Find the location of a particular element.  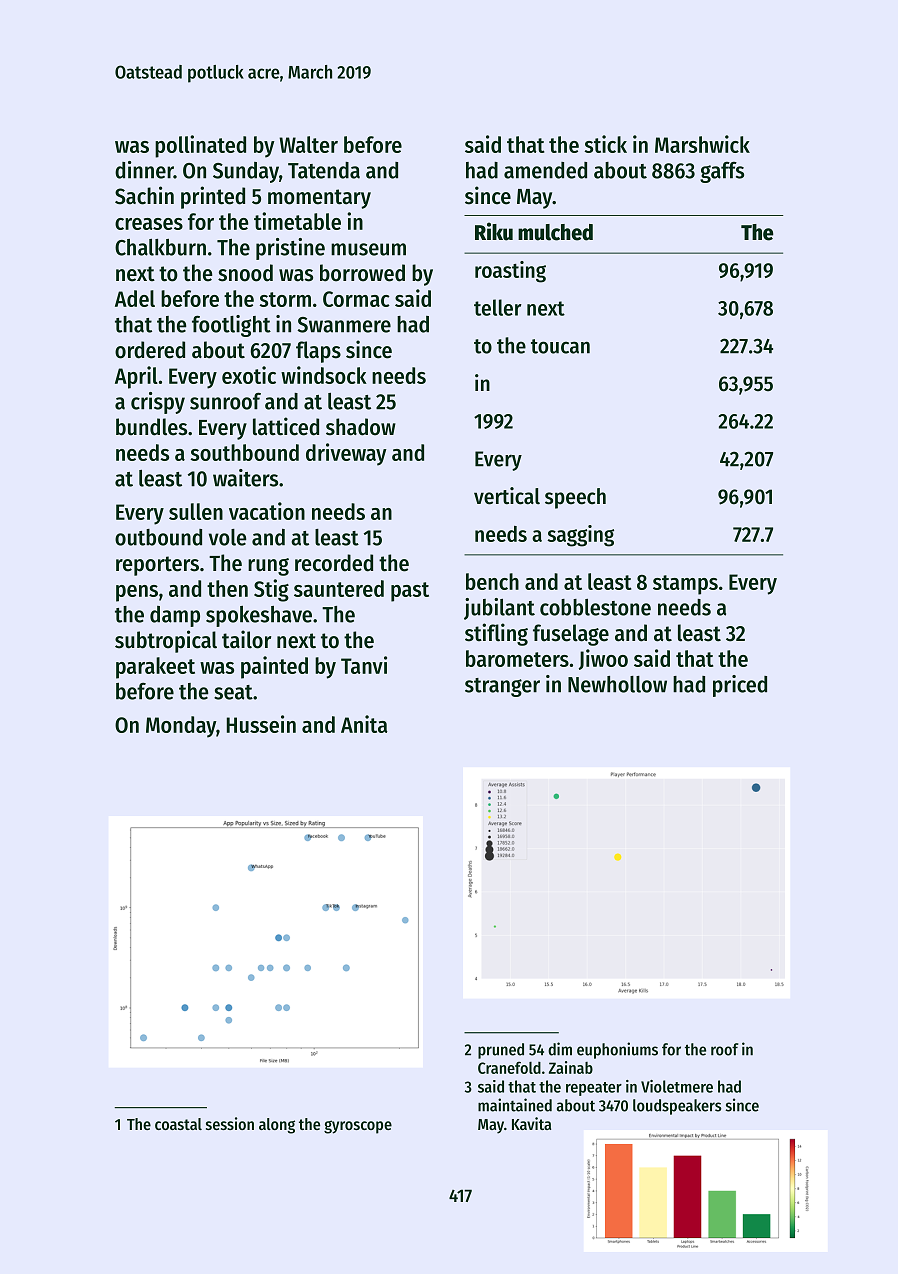

pens is located at coordinates (137, 593).
